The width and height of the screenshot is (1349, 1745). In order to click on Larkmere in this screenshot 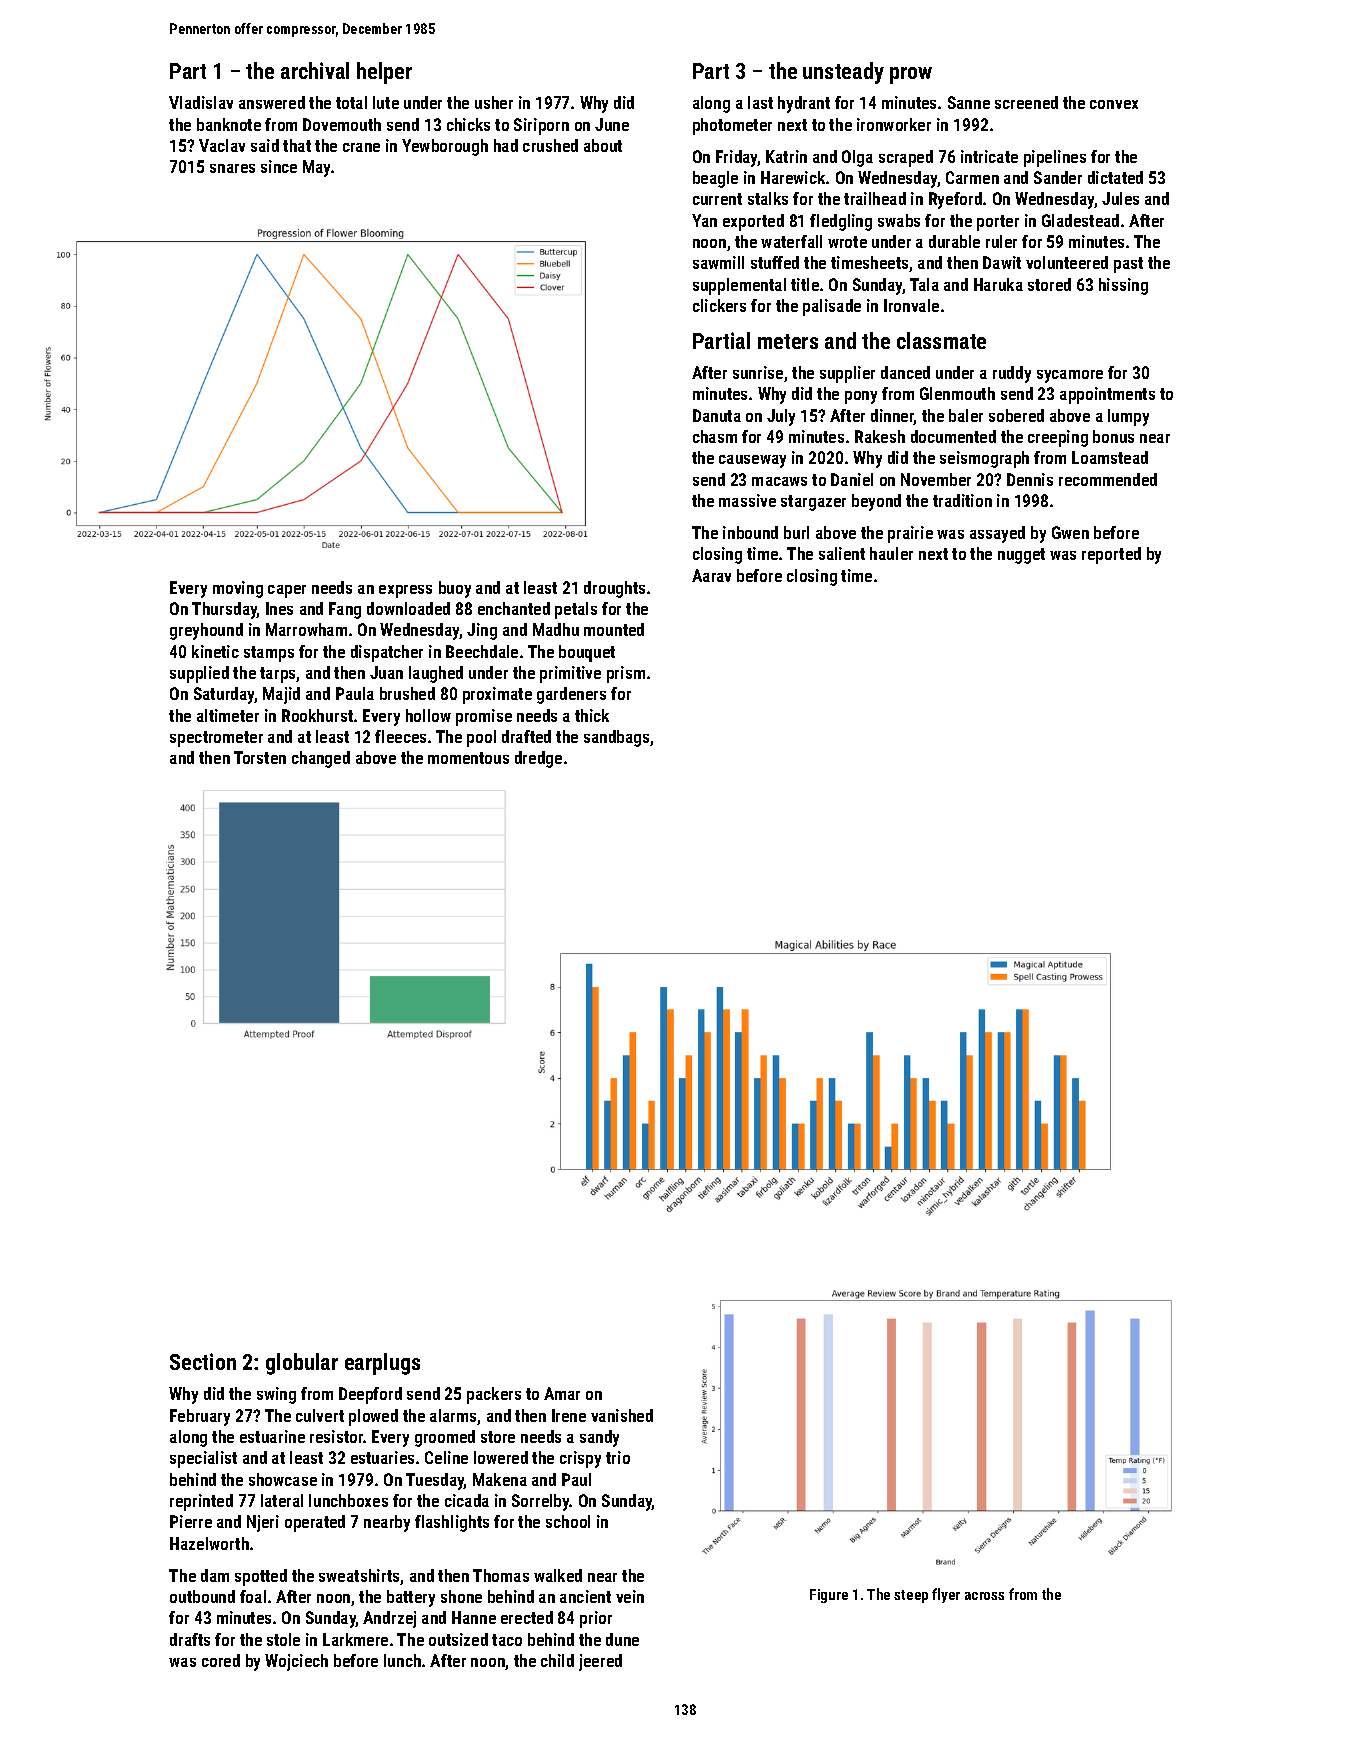, I will do `click(355, 1639)`.
